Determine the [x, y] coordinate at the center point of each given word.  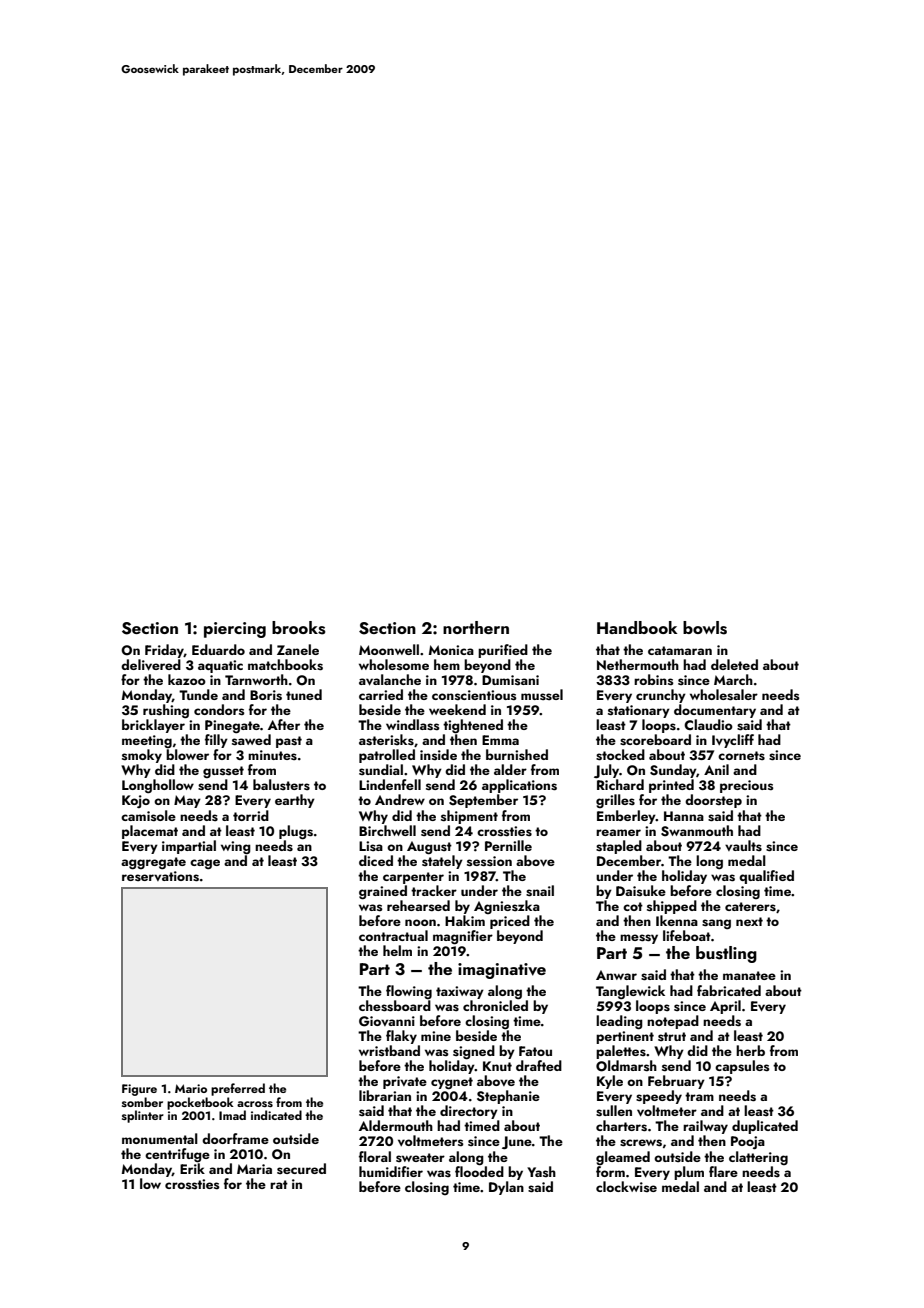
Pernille [508, 845]
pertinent [625, 1037]
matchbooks [285, 665]
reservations [160, 876]
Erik [192, 1168]
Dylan [506, 1188]
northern [476, 627]
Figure [139, 1090]
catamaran [680, 650]
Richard [620, 784]
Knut [497, 1066]
